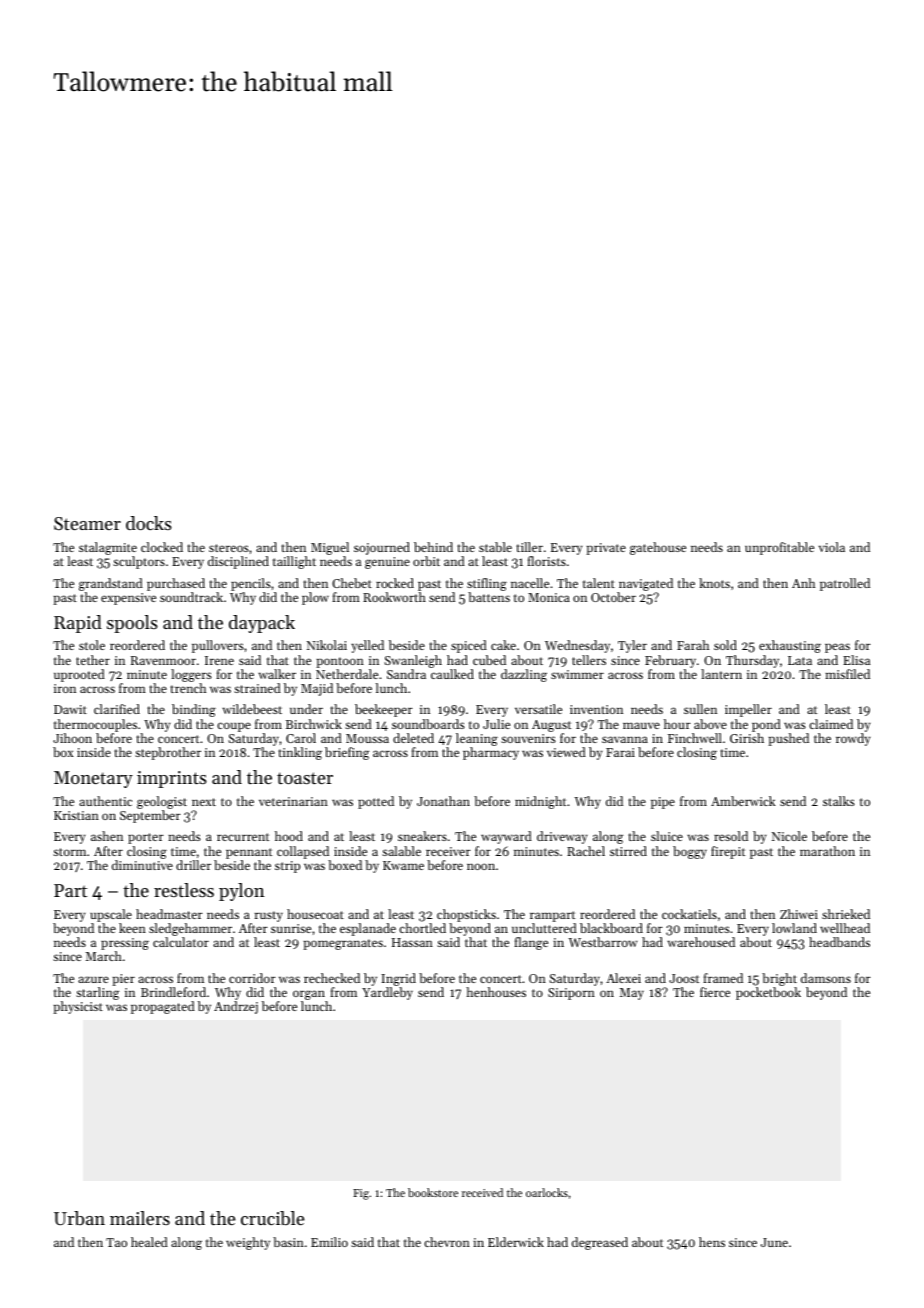  Describe the element at coordinates (516, 1242) in the document. I see `Elderwick` at that location.
